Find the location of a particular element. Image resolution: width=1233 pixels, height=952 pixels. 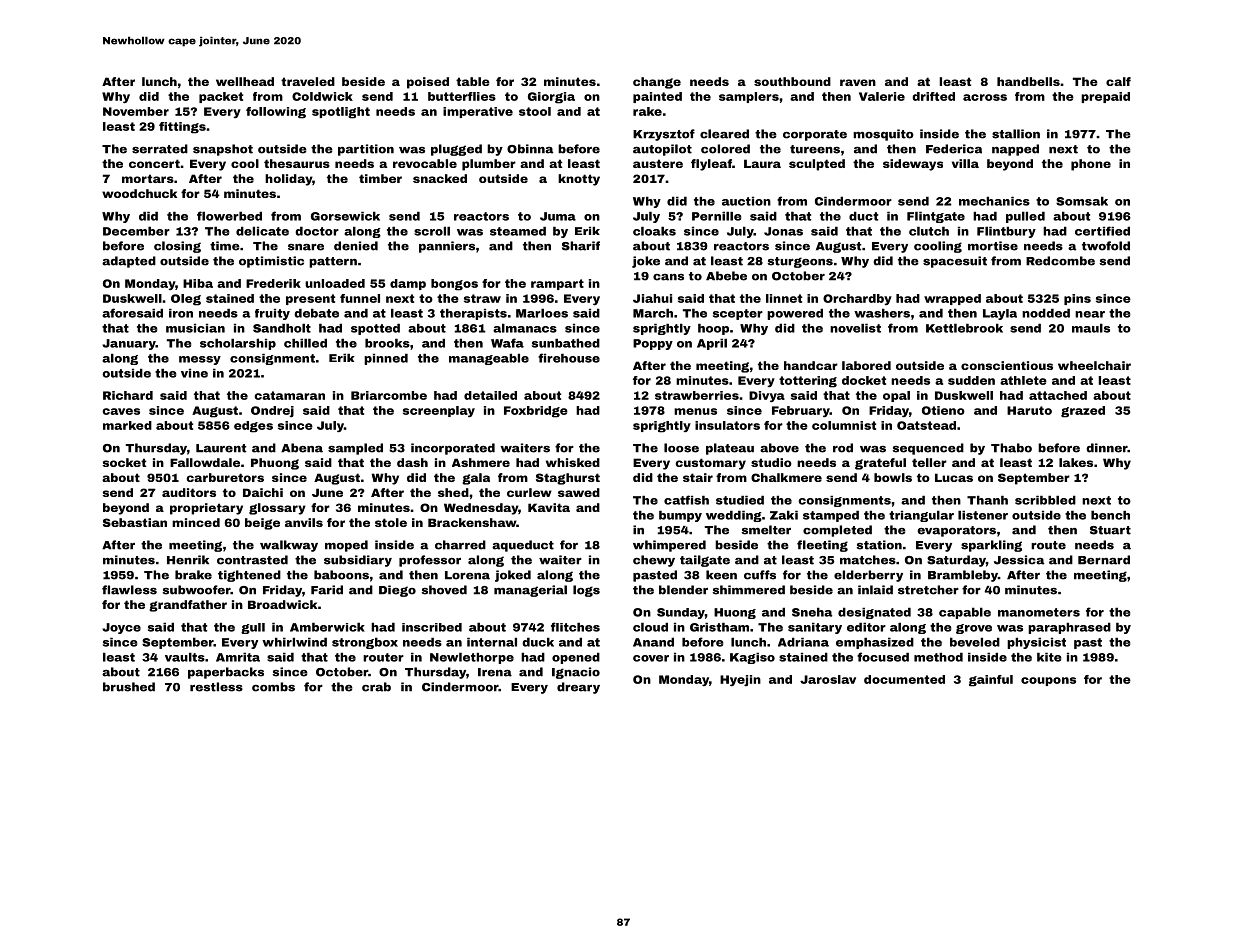

pattern is located at coordinates (333, 262).
